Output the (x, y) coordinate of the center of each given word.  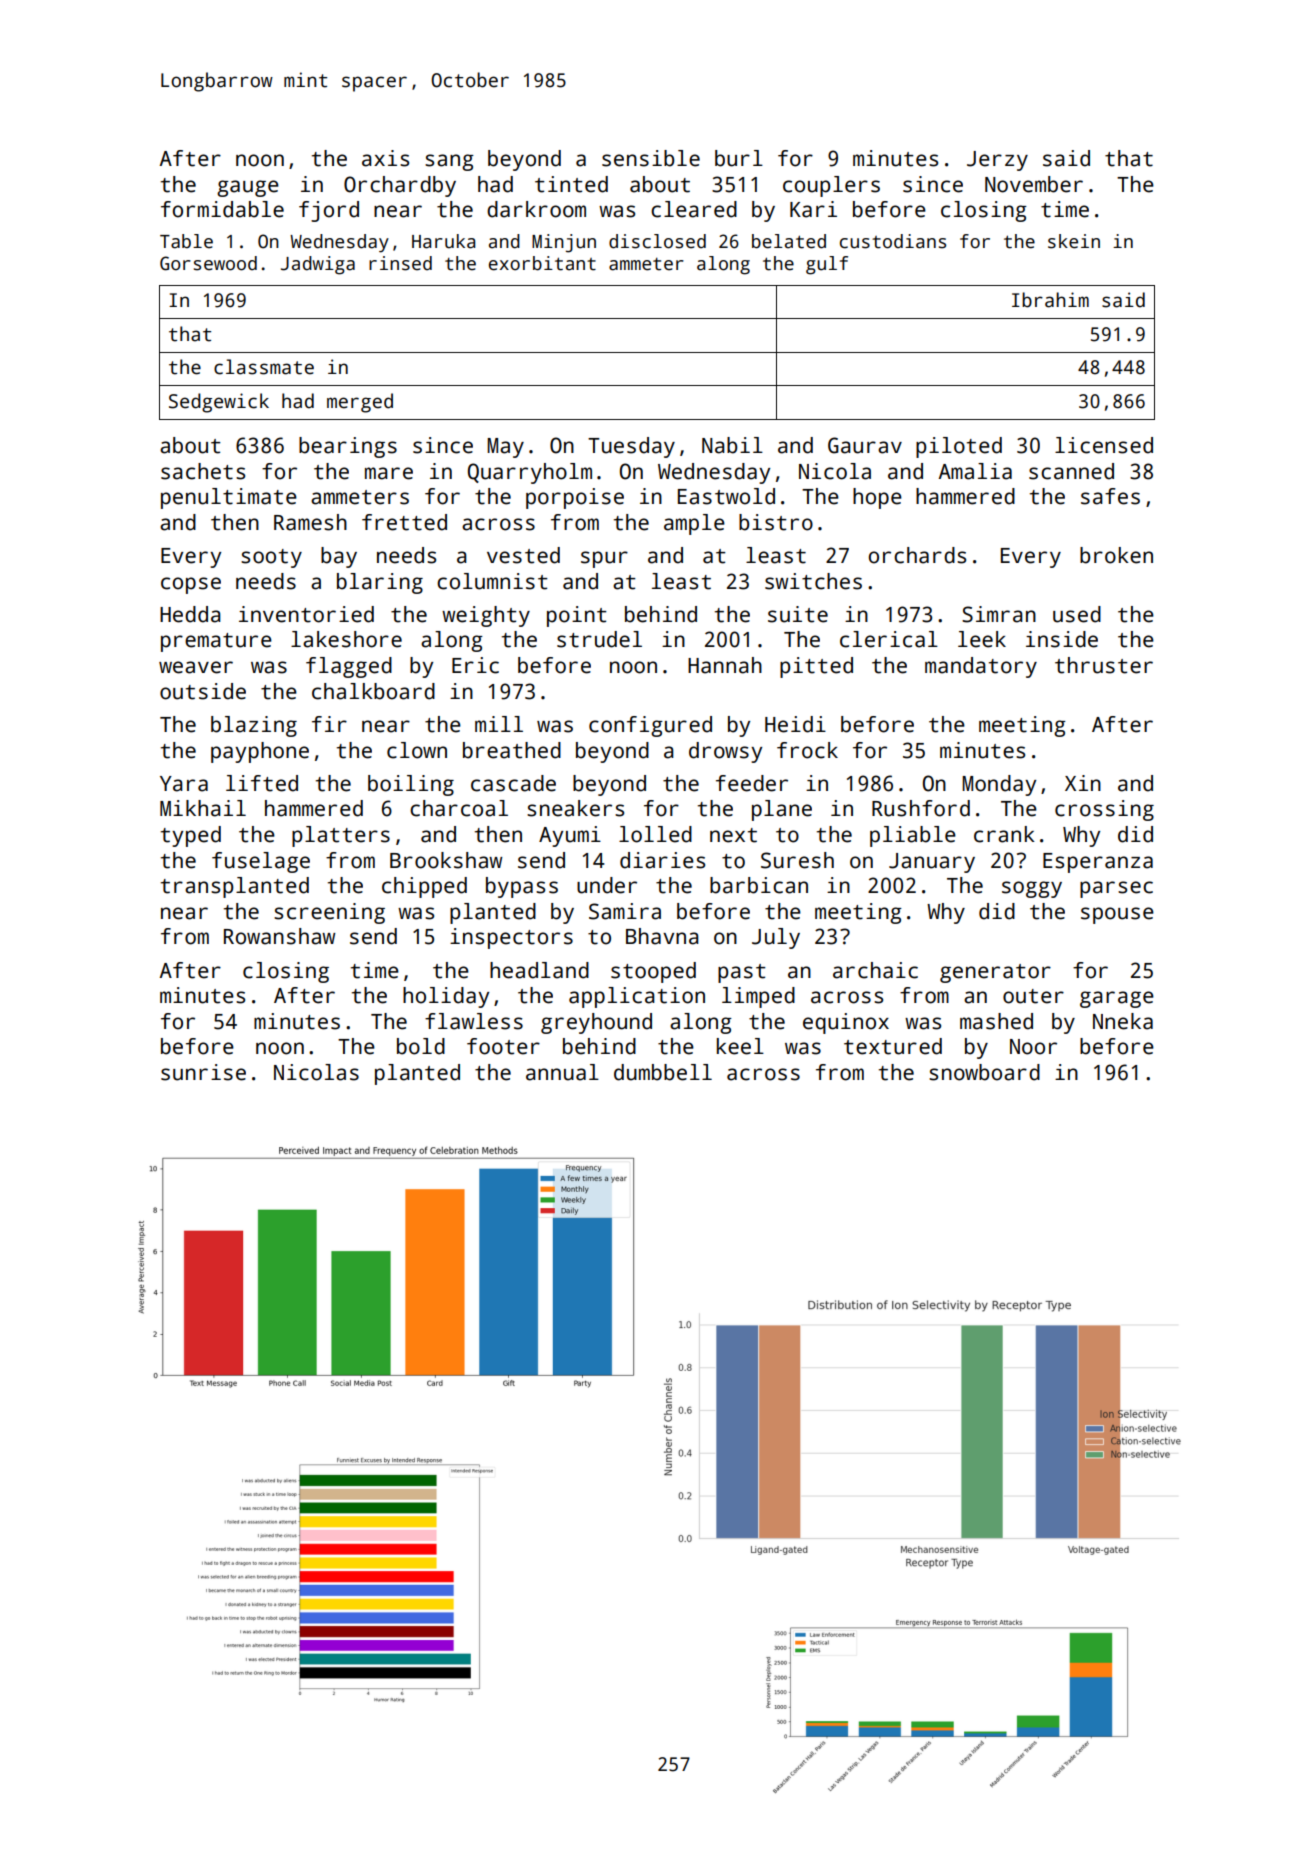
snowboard (984, 1072)
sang (449, 162)
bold (421, 1046)
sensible (651, 158)
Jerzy (997, 161)
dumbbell (663, 1072)
